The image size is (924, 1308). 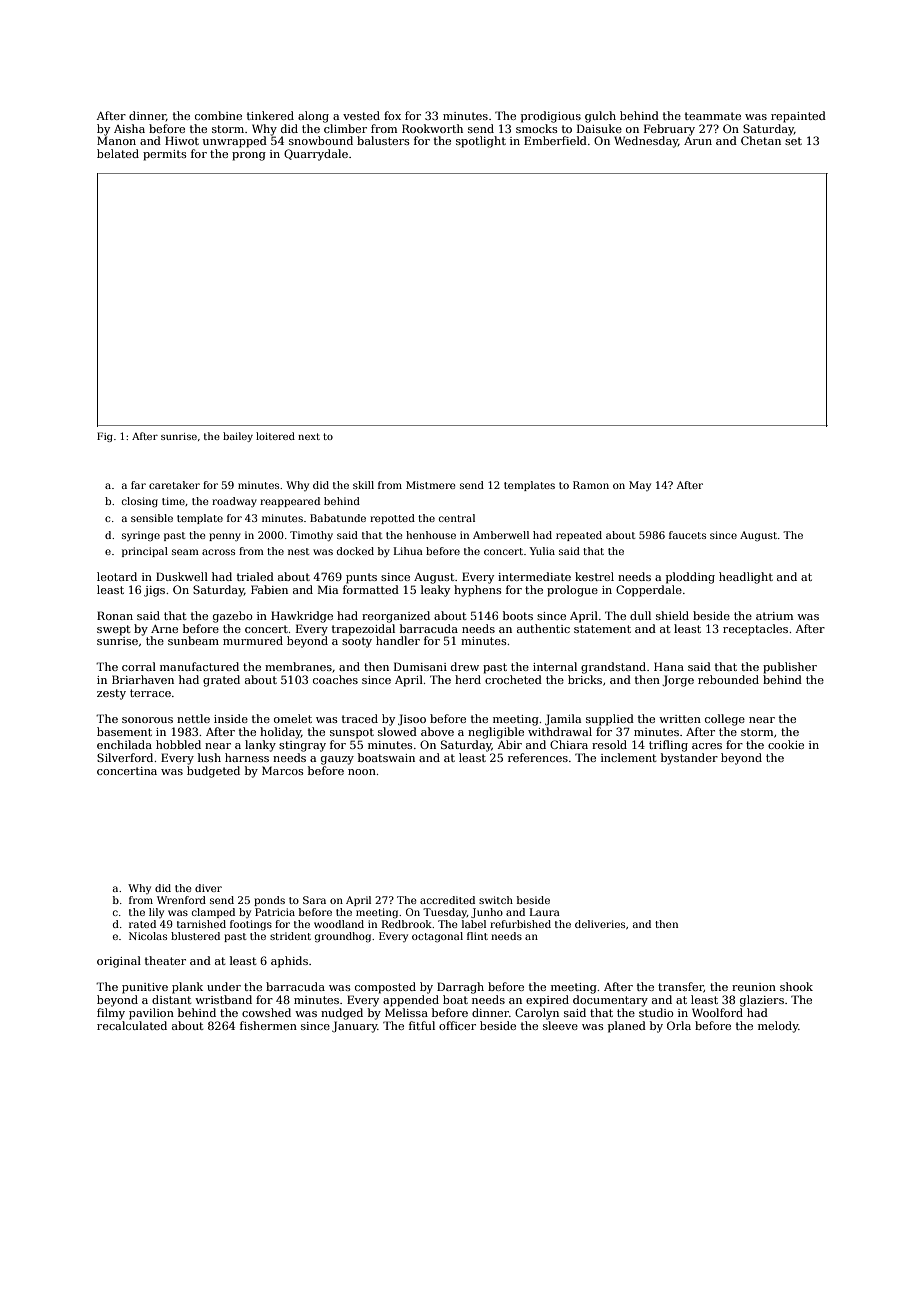 What do you see at coordinates (725, 720) in the screenshot?
I see `college` at bounding box center [725, 720].
